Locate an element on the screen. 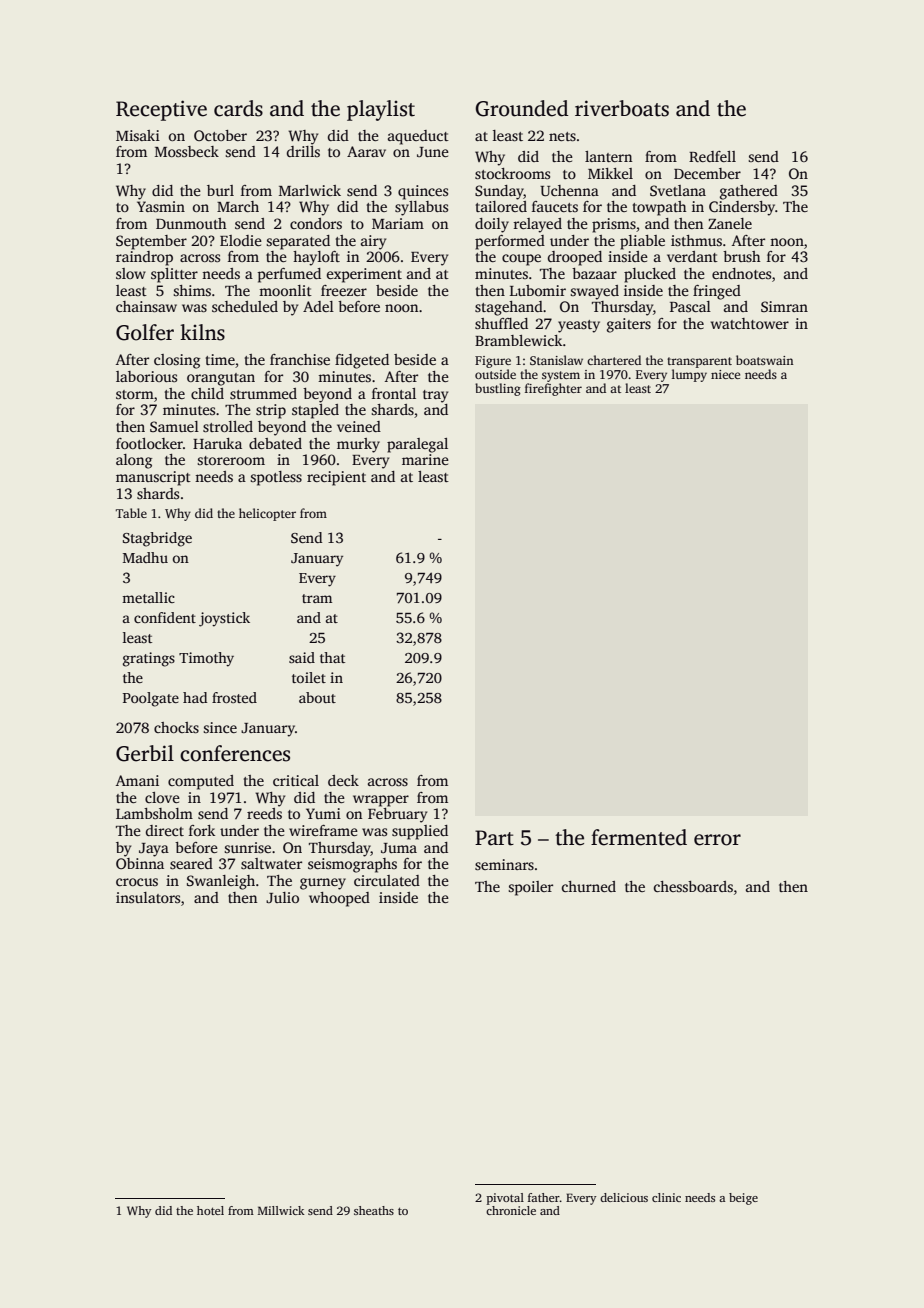 The height and width of the screenshot is (1308, 924). hotel is located at coordinates (210, 1210).
